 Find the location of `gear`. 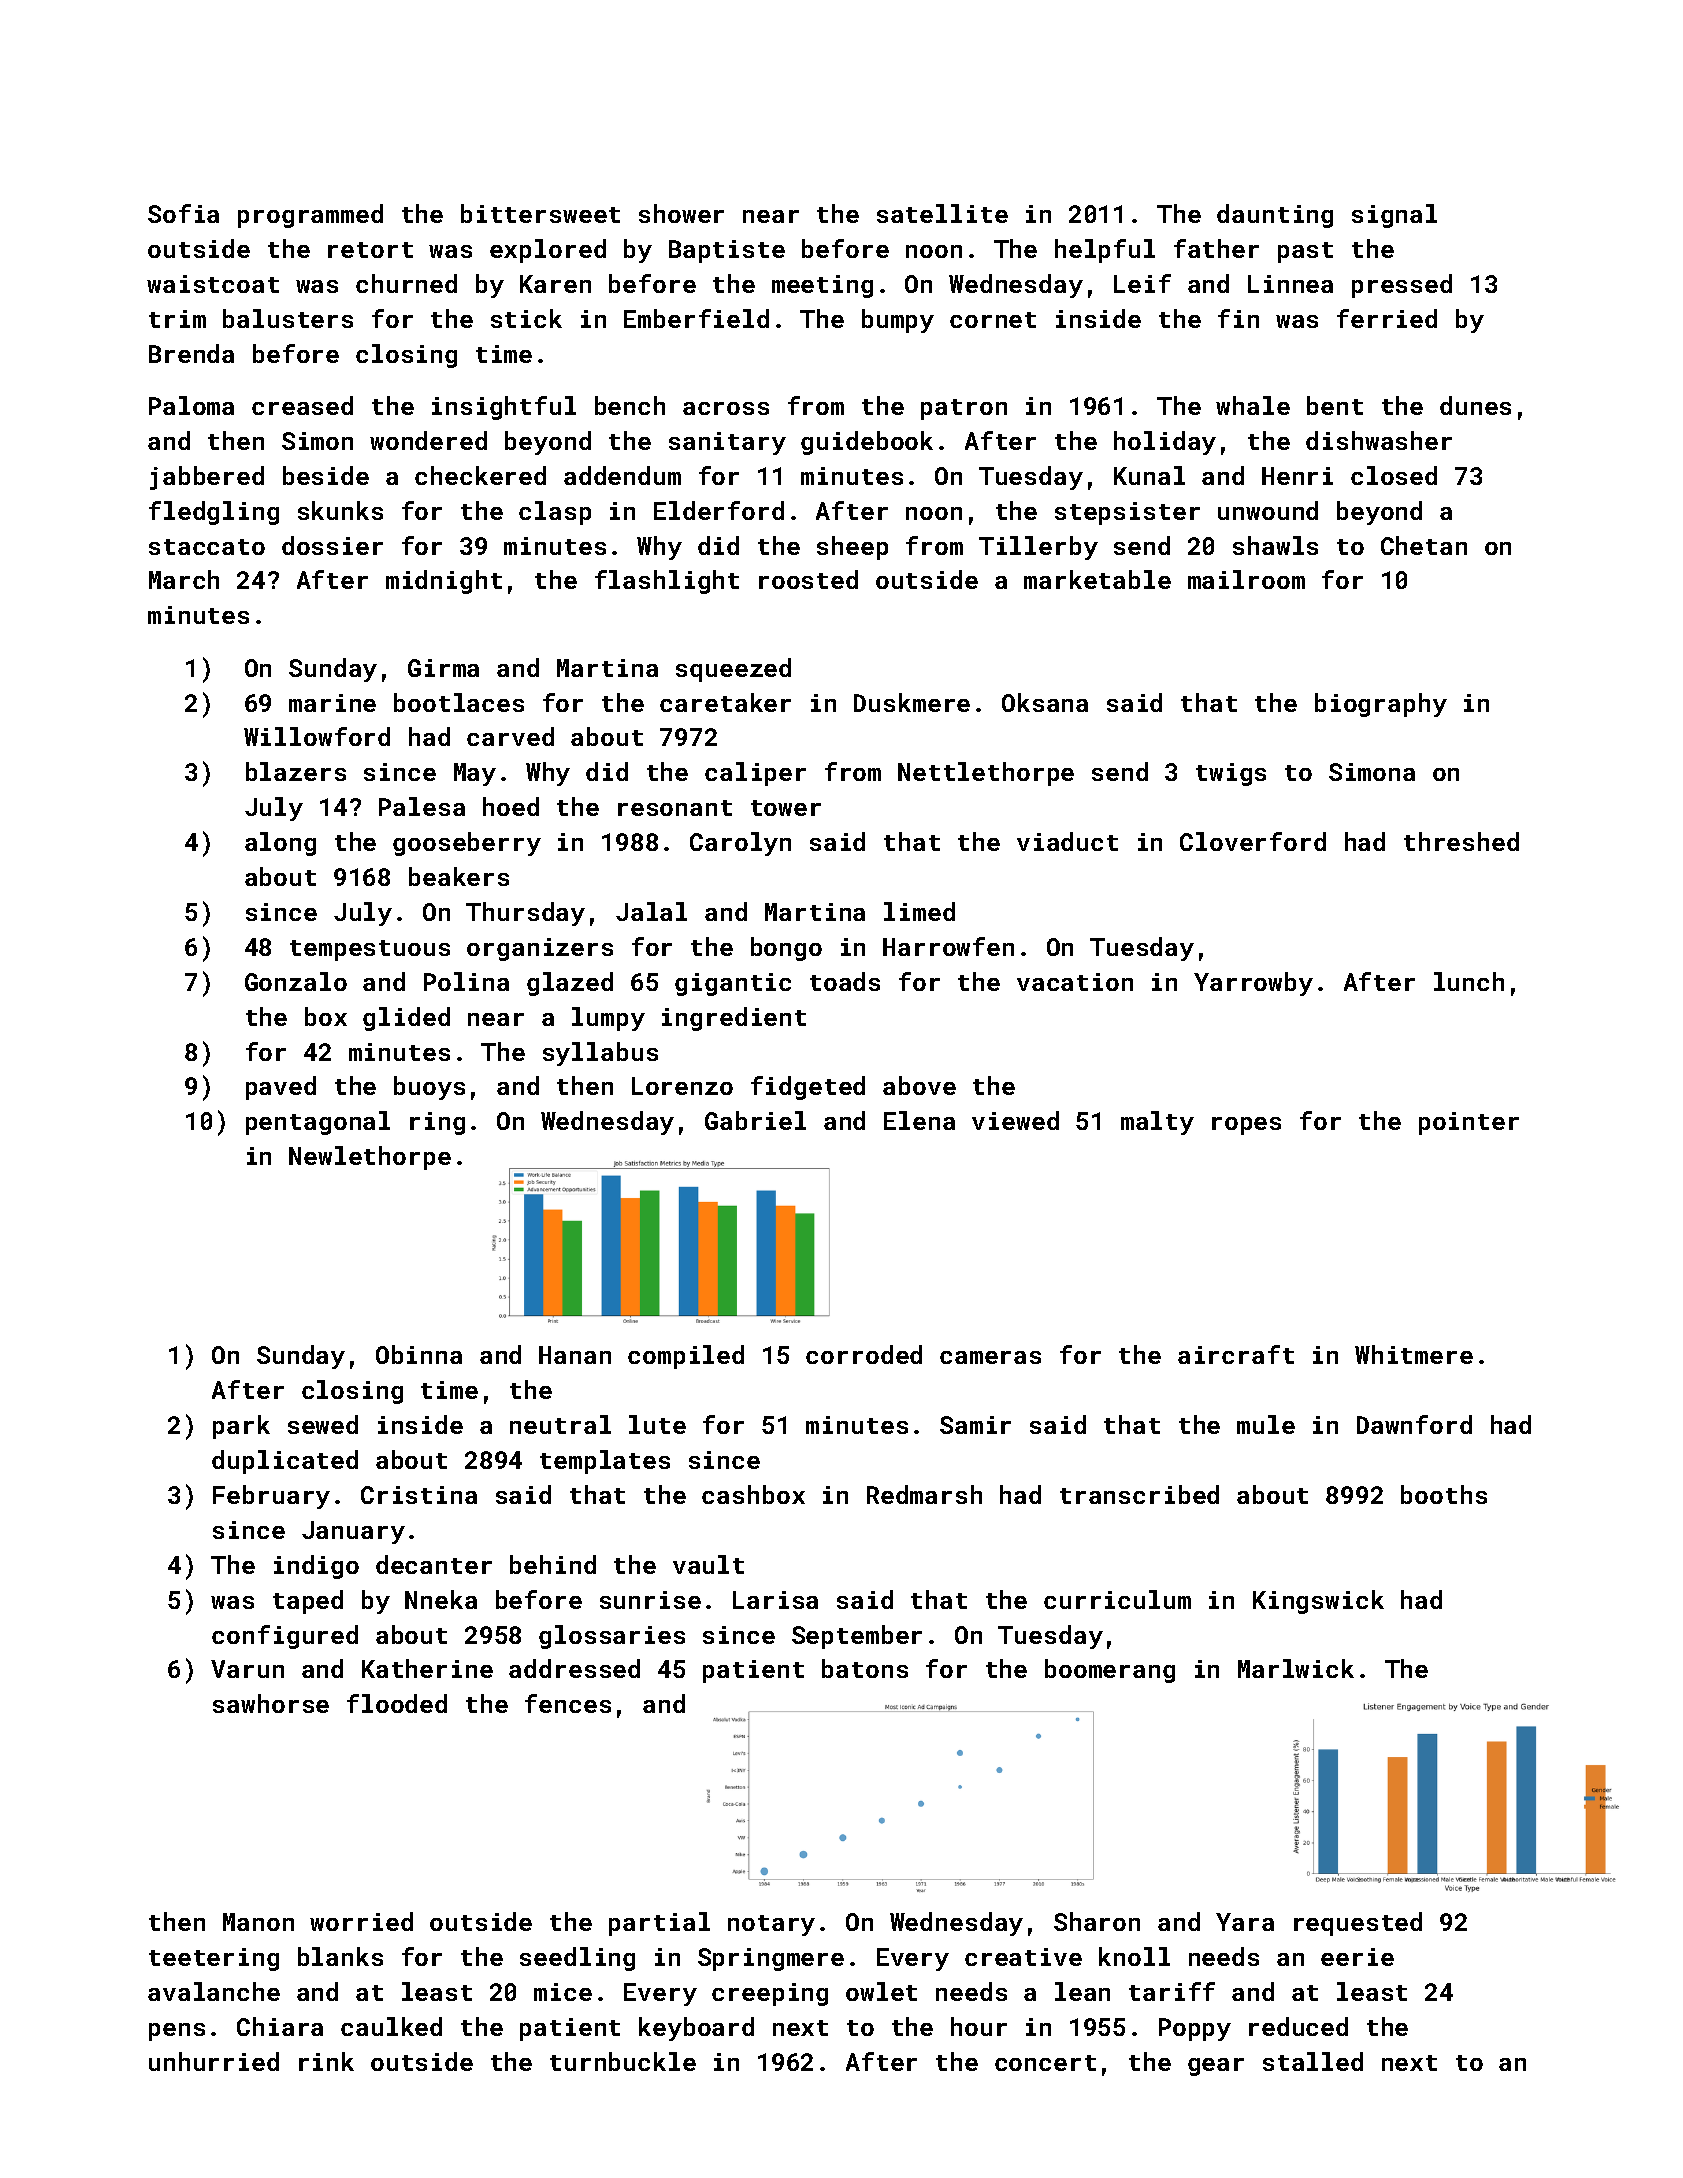

gear is located at coordinates (1216, 2067).
